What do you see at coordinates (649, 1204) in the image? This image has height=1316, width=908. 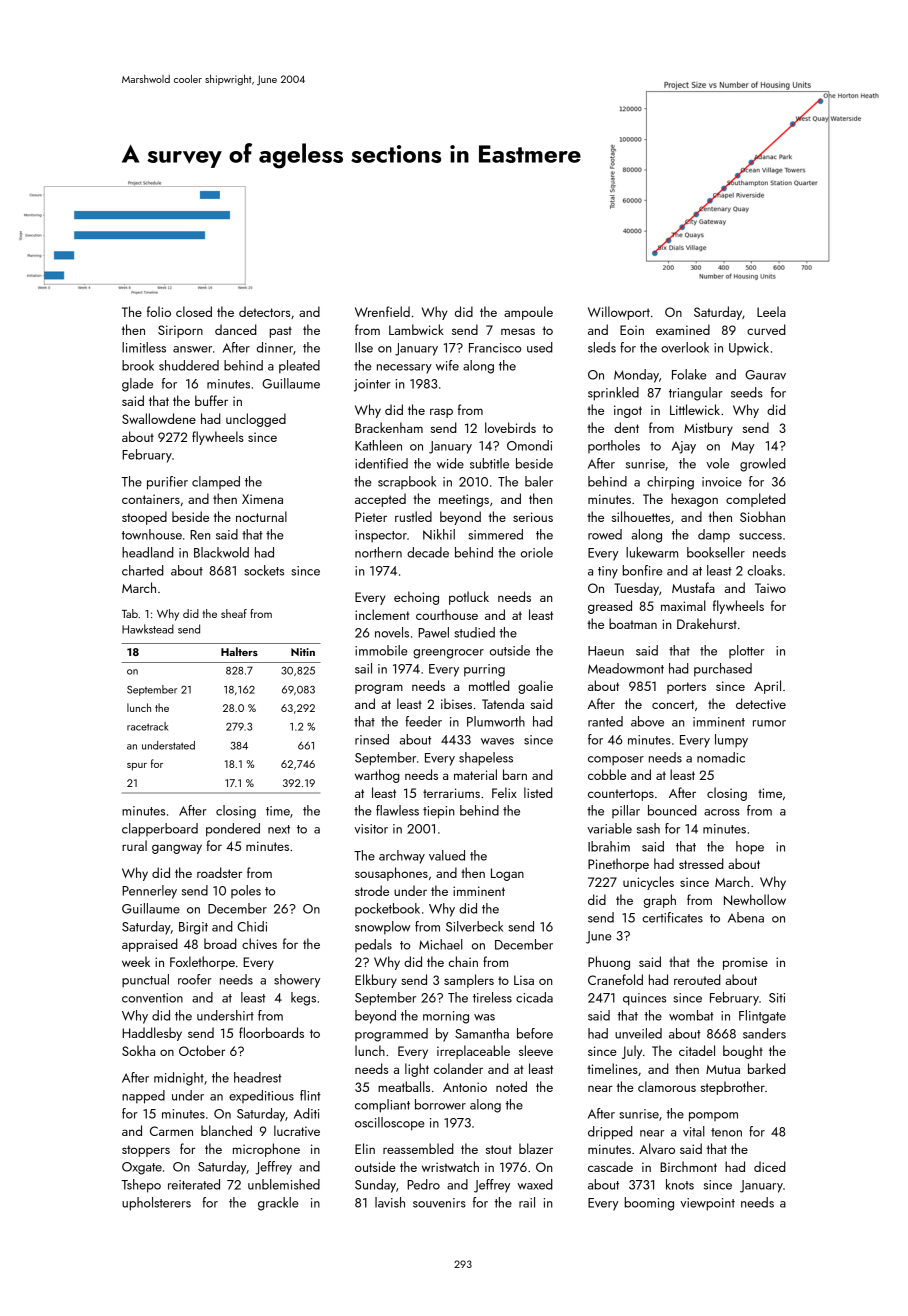 I see `booming` at bounding box center [649, 1204].
